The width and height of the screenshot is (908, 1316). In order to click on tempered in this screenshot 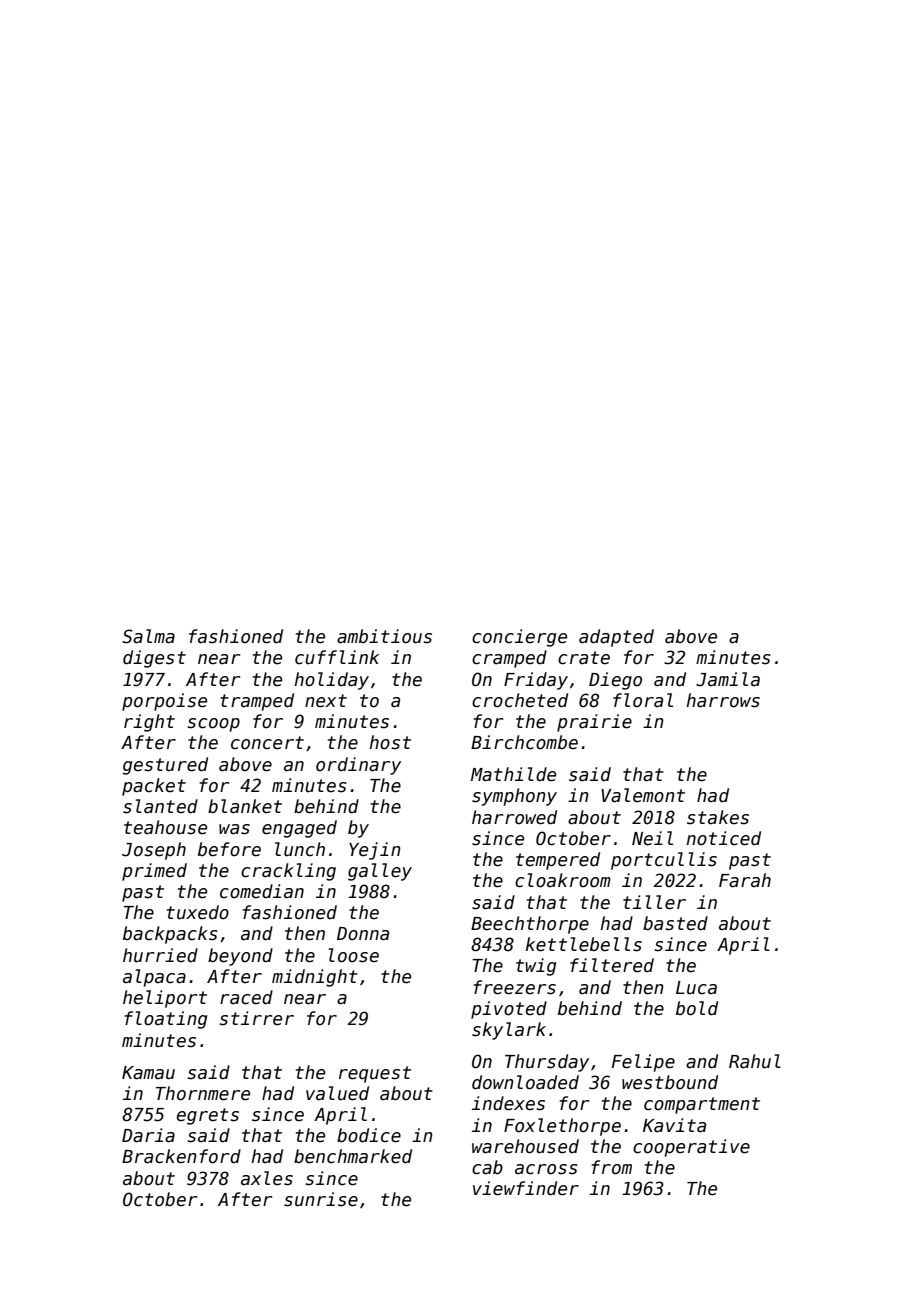, I will do `click(558, 861)`.
